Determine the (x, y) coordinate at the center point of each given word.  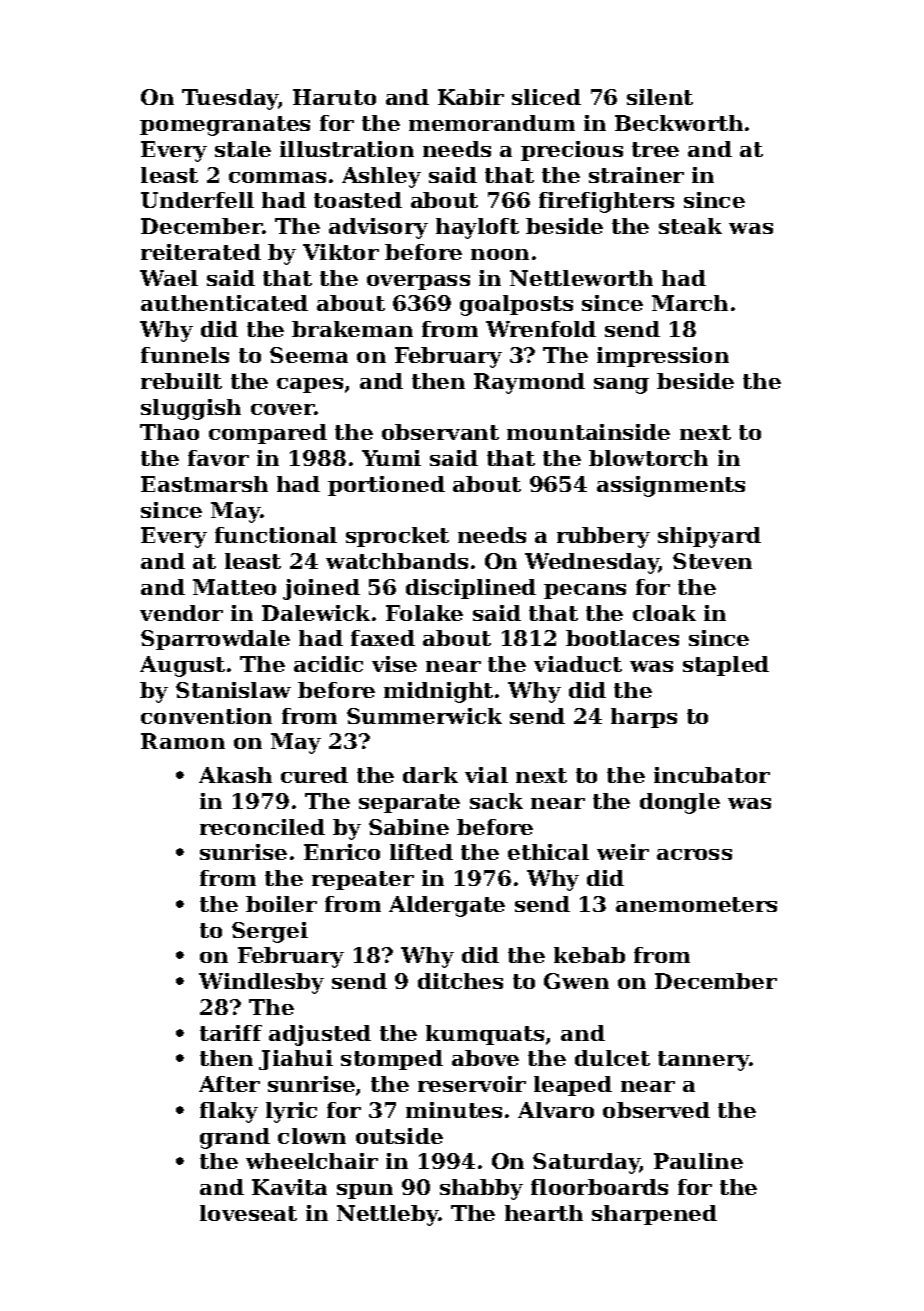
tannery (704, 1061)
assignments (671, 486)
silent (660, 97)
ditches (460, 981)
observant (440, 432)
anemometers (696, 904)
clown (312, 1136)
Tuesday (230, 99)
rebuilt (181, 381)
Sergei (270, 932)
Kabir (471, 97)
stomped (392, 1060)
